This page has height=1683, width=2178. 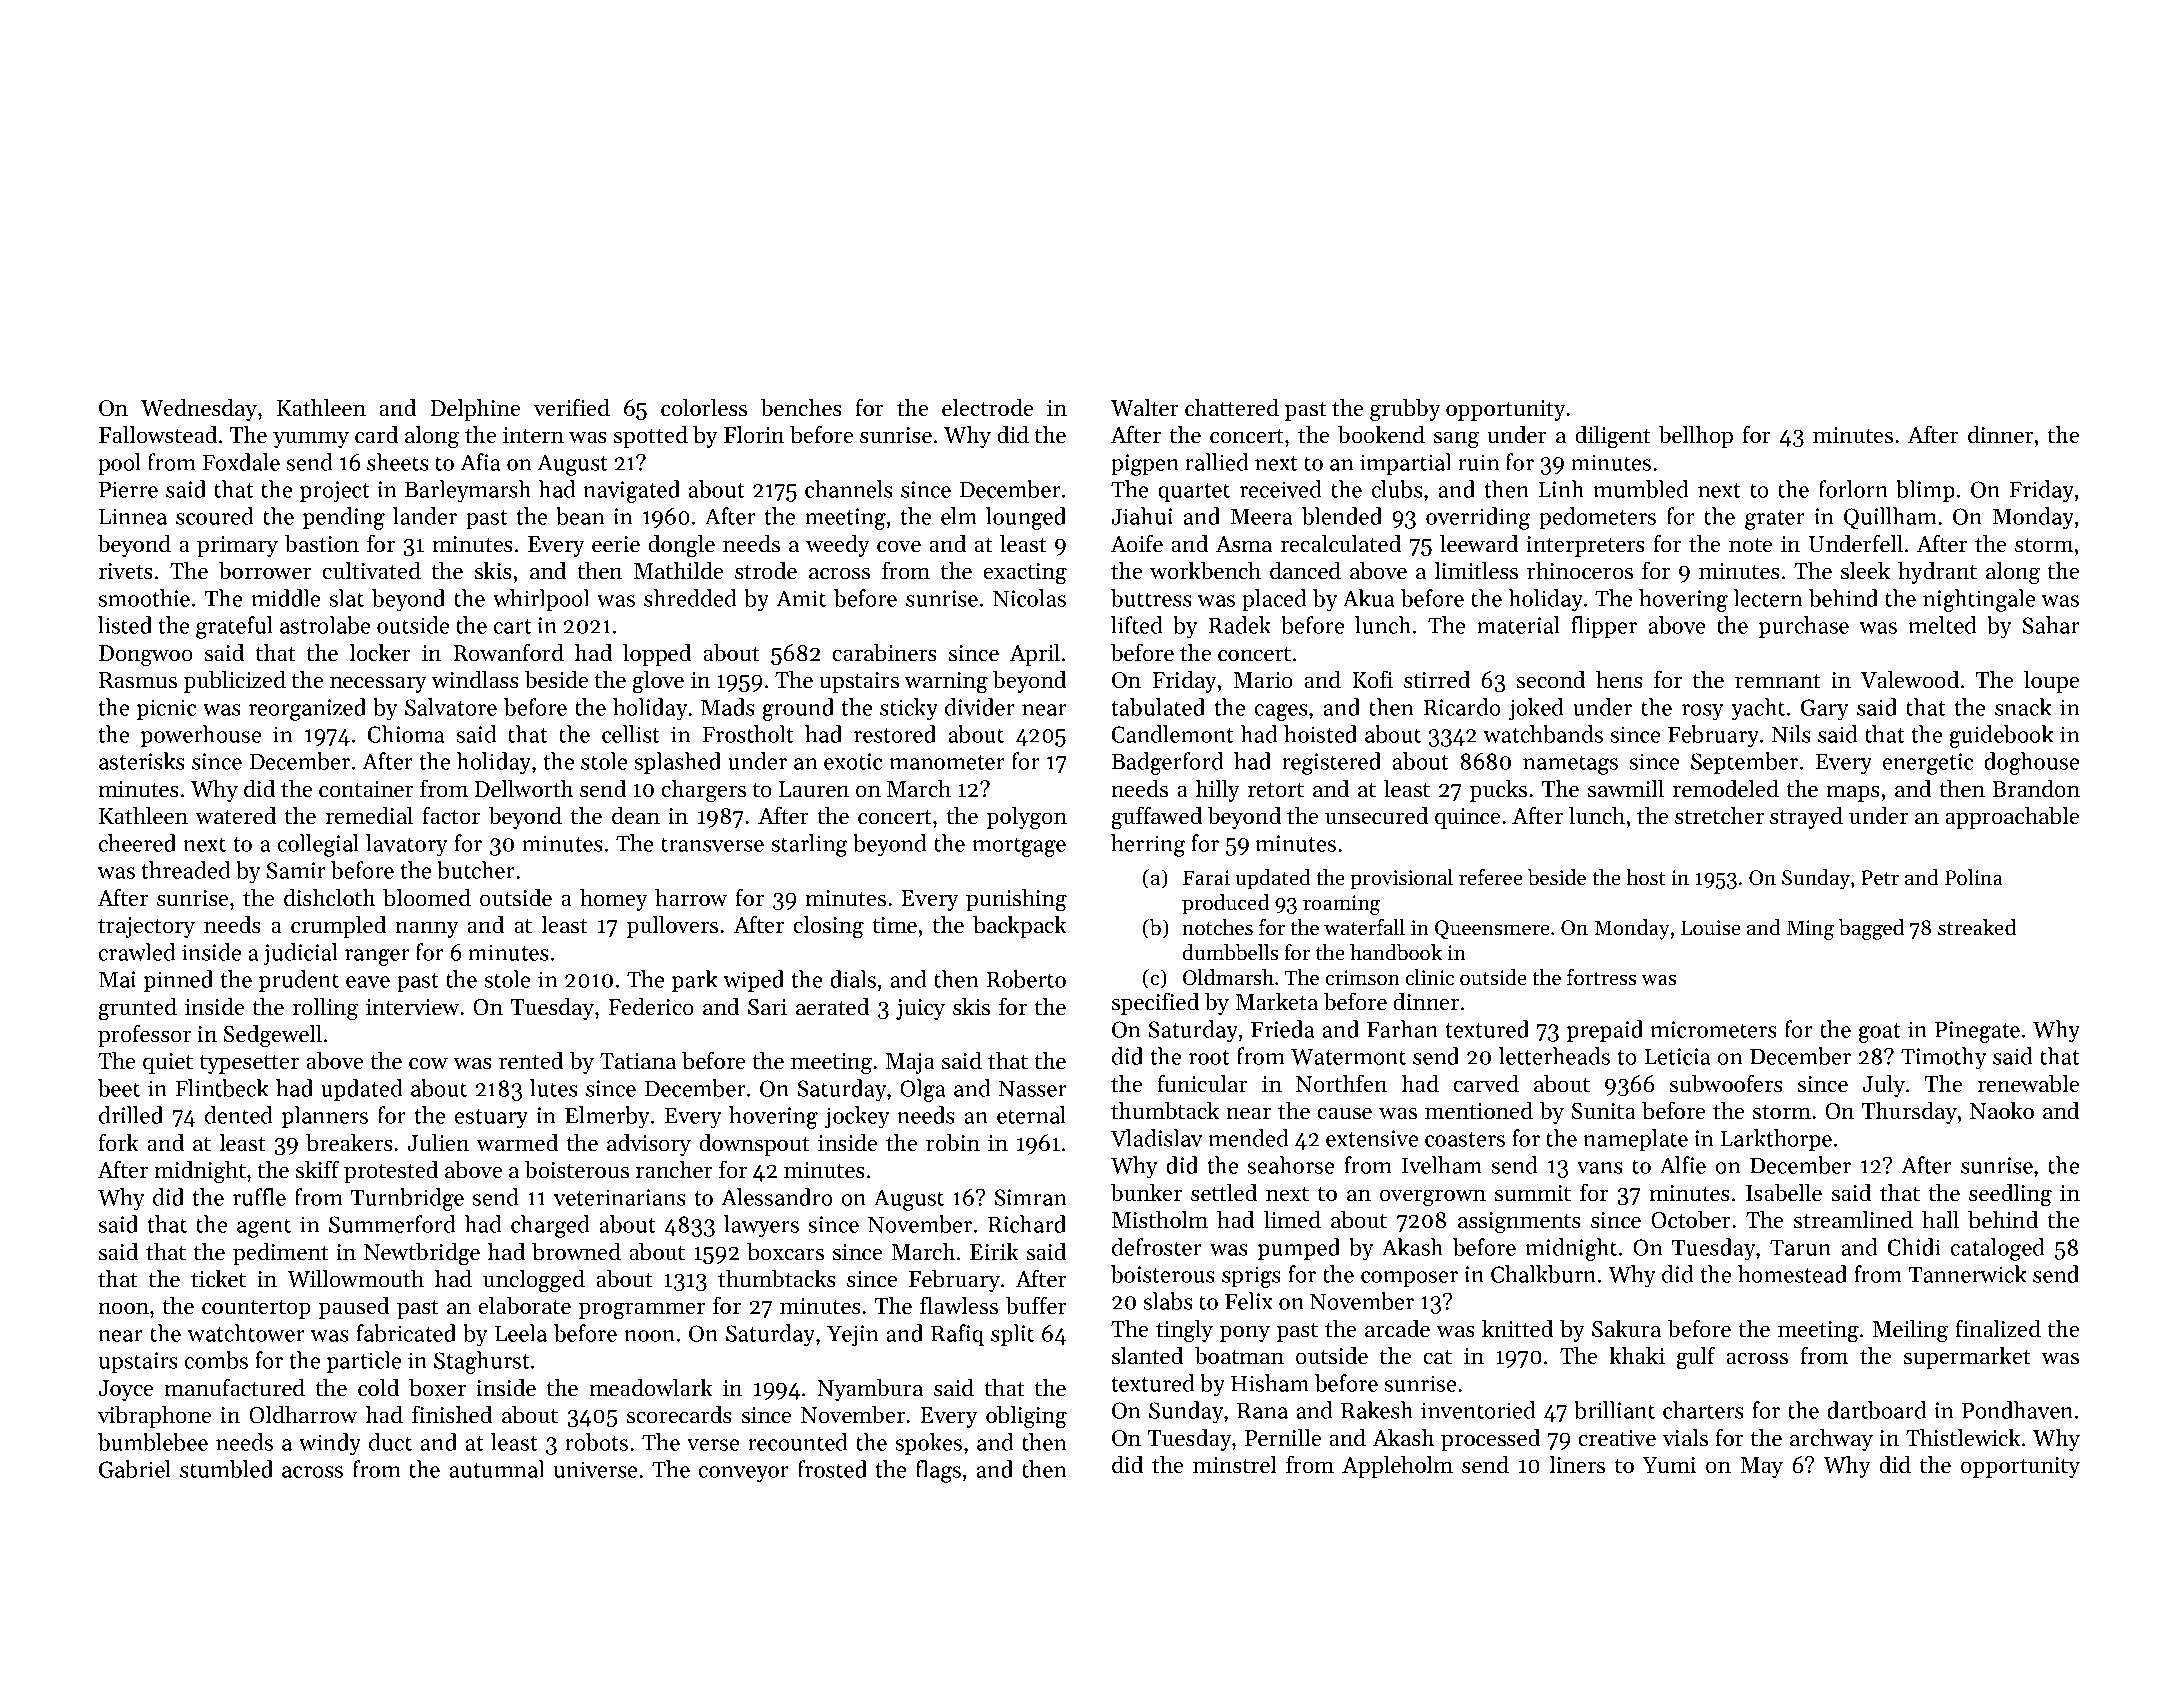 What do you see at coordinates (1155, 1003) in the page?
I see `specified` at bounding box center [1155, 1003].
